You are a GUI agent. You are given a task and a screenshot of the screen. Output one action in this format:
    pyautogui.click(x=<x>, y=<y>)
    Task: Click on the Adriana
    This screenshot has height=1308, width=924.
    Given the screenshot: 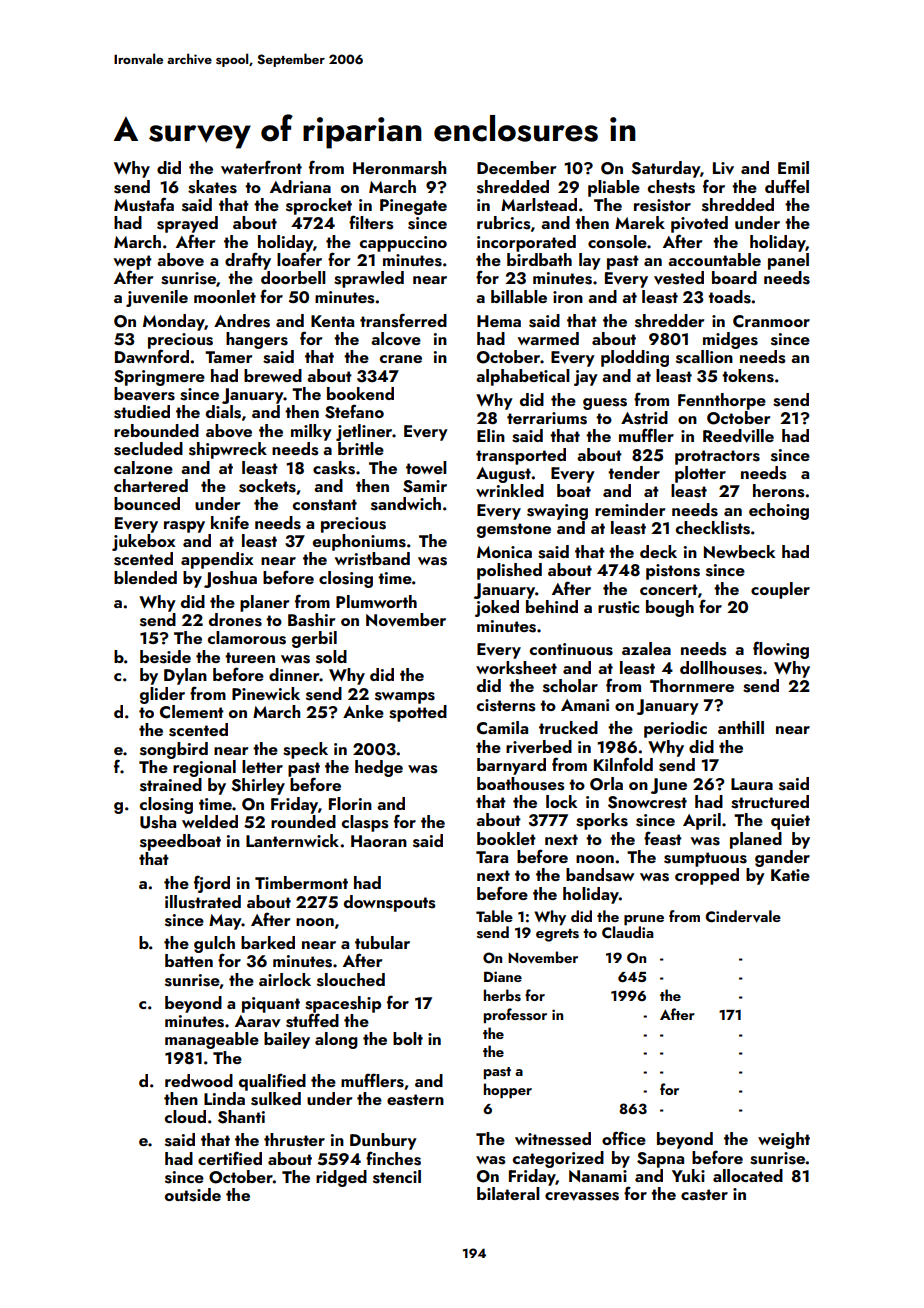 What is the action you would take?
    pyautogui.click(x=300, y=186)
